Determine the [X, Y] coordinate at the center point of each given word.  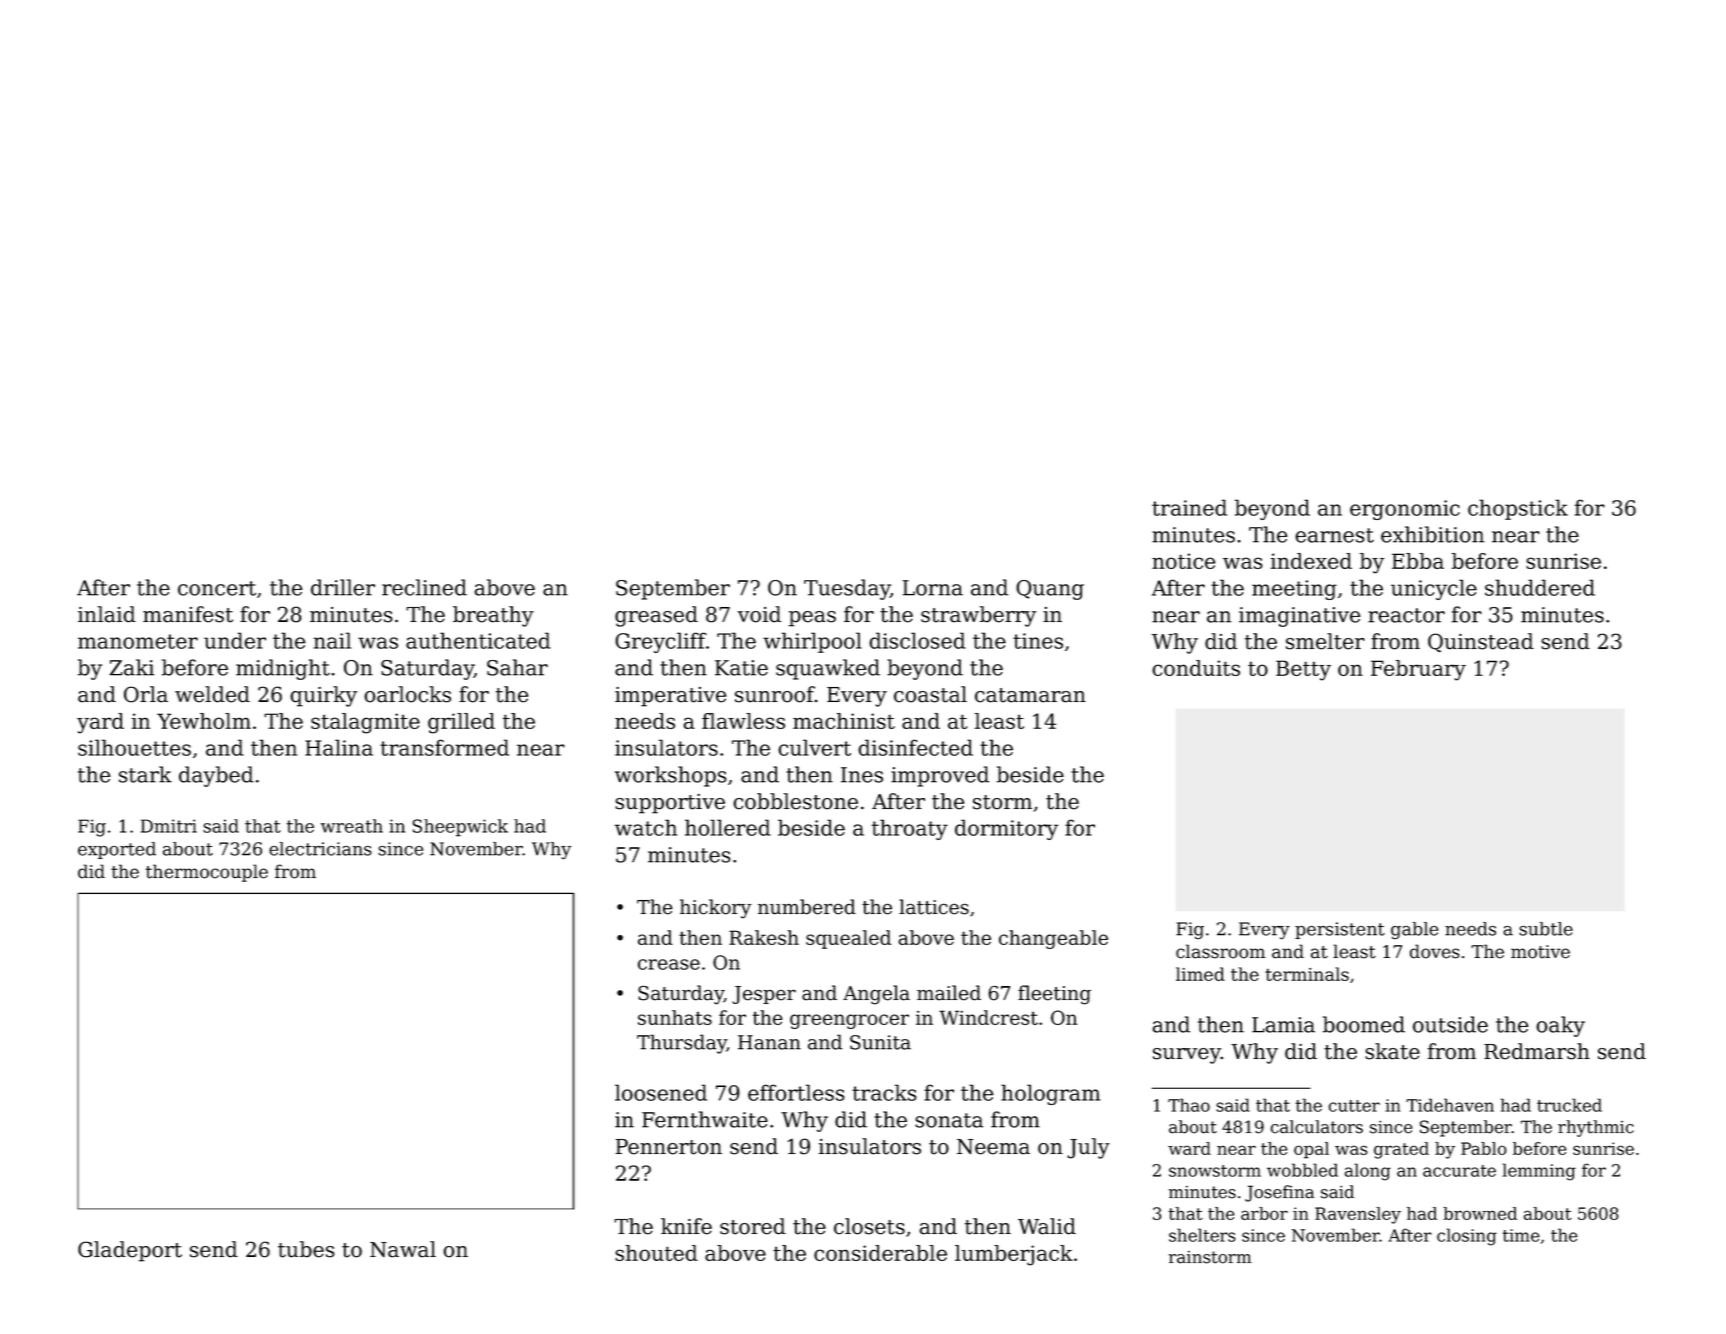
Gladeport [130, 1251]
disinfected [915, 747]
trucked [1569, 1105]
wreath [352, 826]
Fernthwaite [705, 1119]
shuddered [1540, 587]
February [1418, 670]
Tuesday [847, 589]
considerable [880, 1253]
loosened [661, 1092]
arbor [1264, 1213]
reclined [424, 587]
